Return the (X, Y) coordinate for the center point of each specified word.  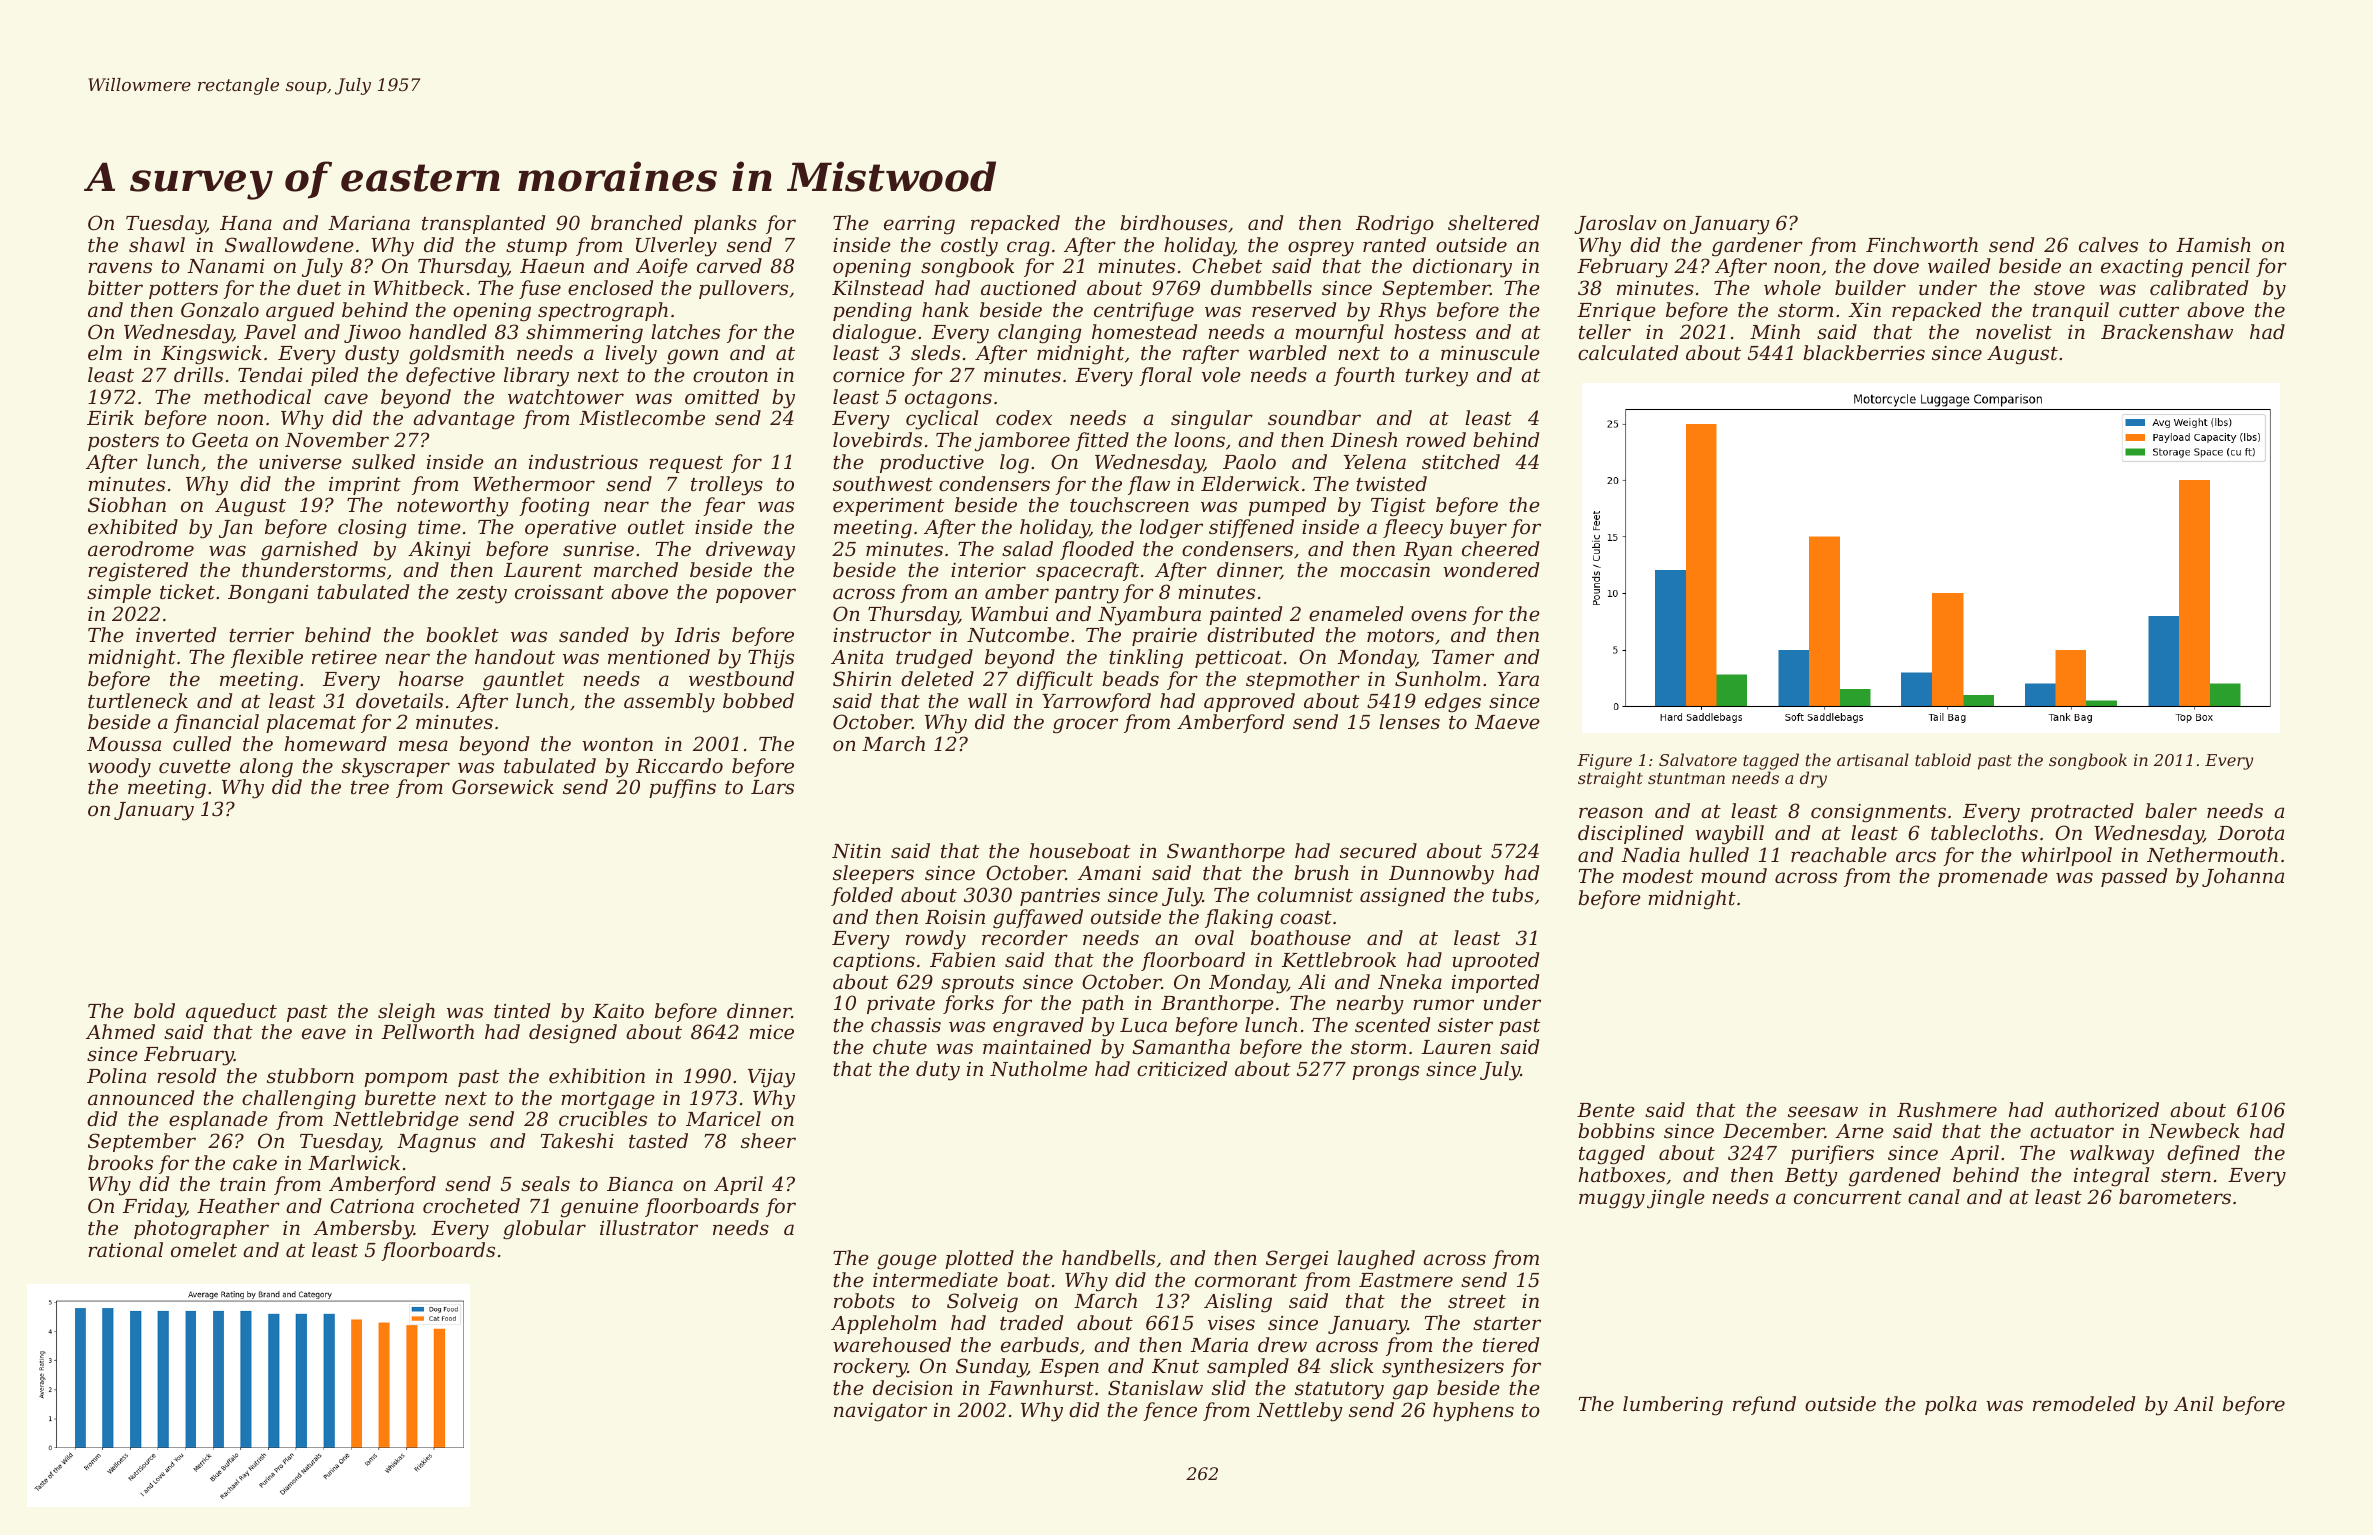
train (243, 1184)
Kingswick (211, 355)
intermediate (935, 1279)
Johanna (2243, 877)
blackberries (1864, 352)
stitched (1461, 461)
